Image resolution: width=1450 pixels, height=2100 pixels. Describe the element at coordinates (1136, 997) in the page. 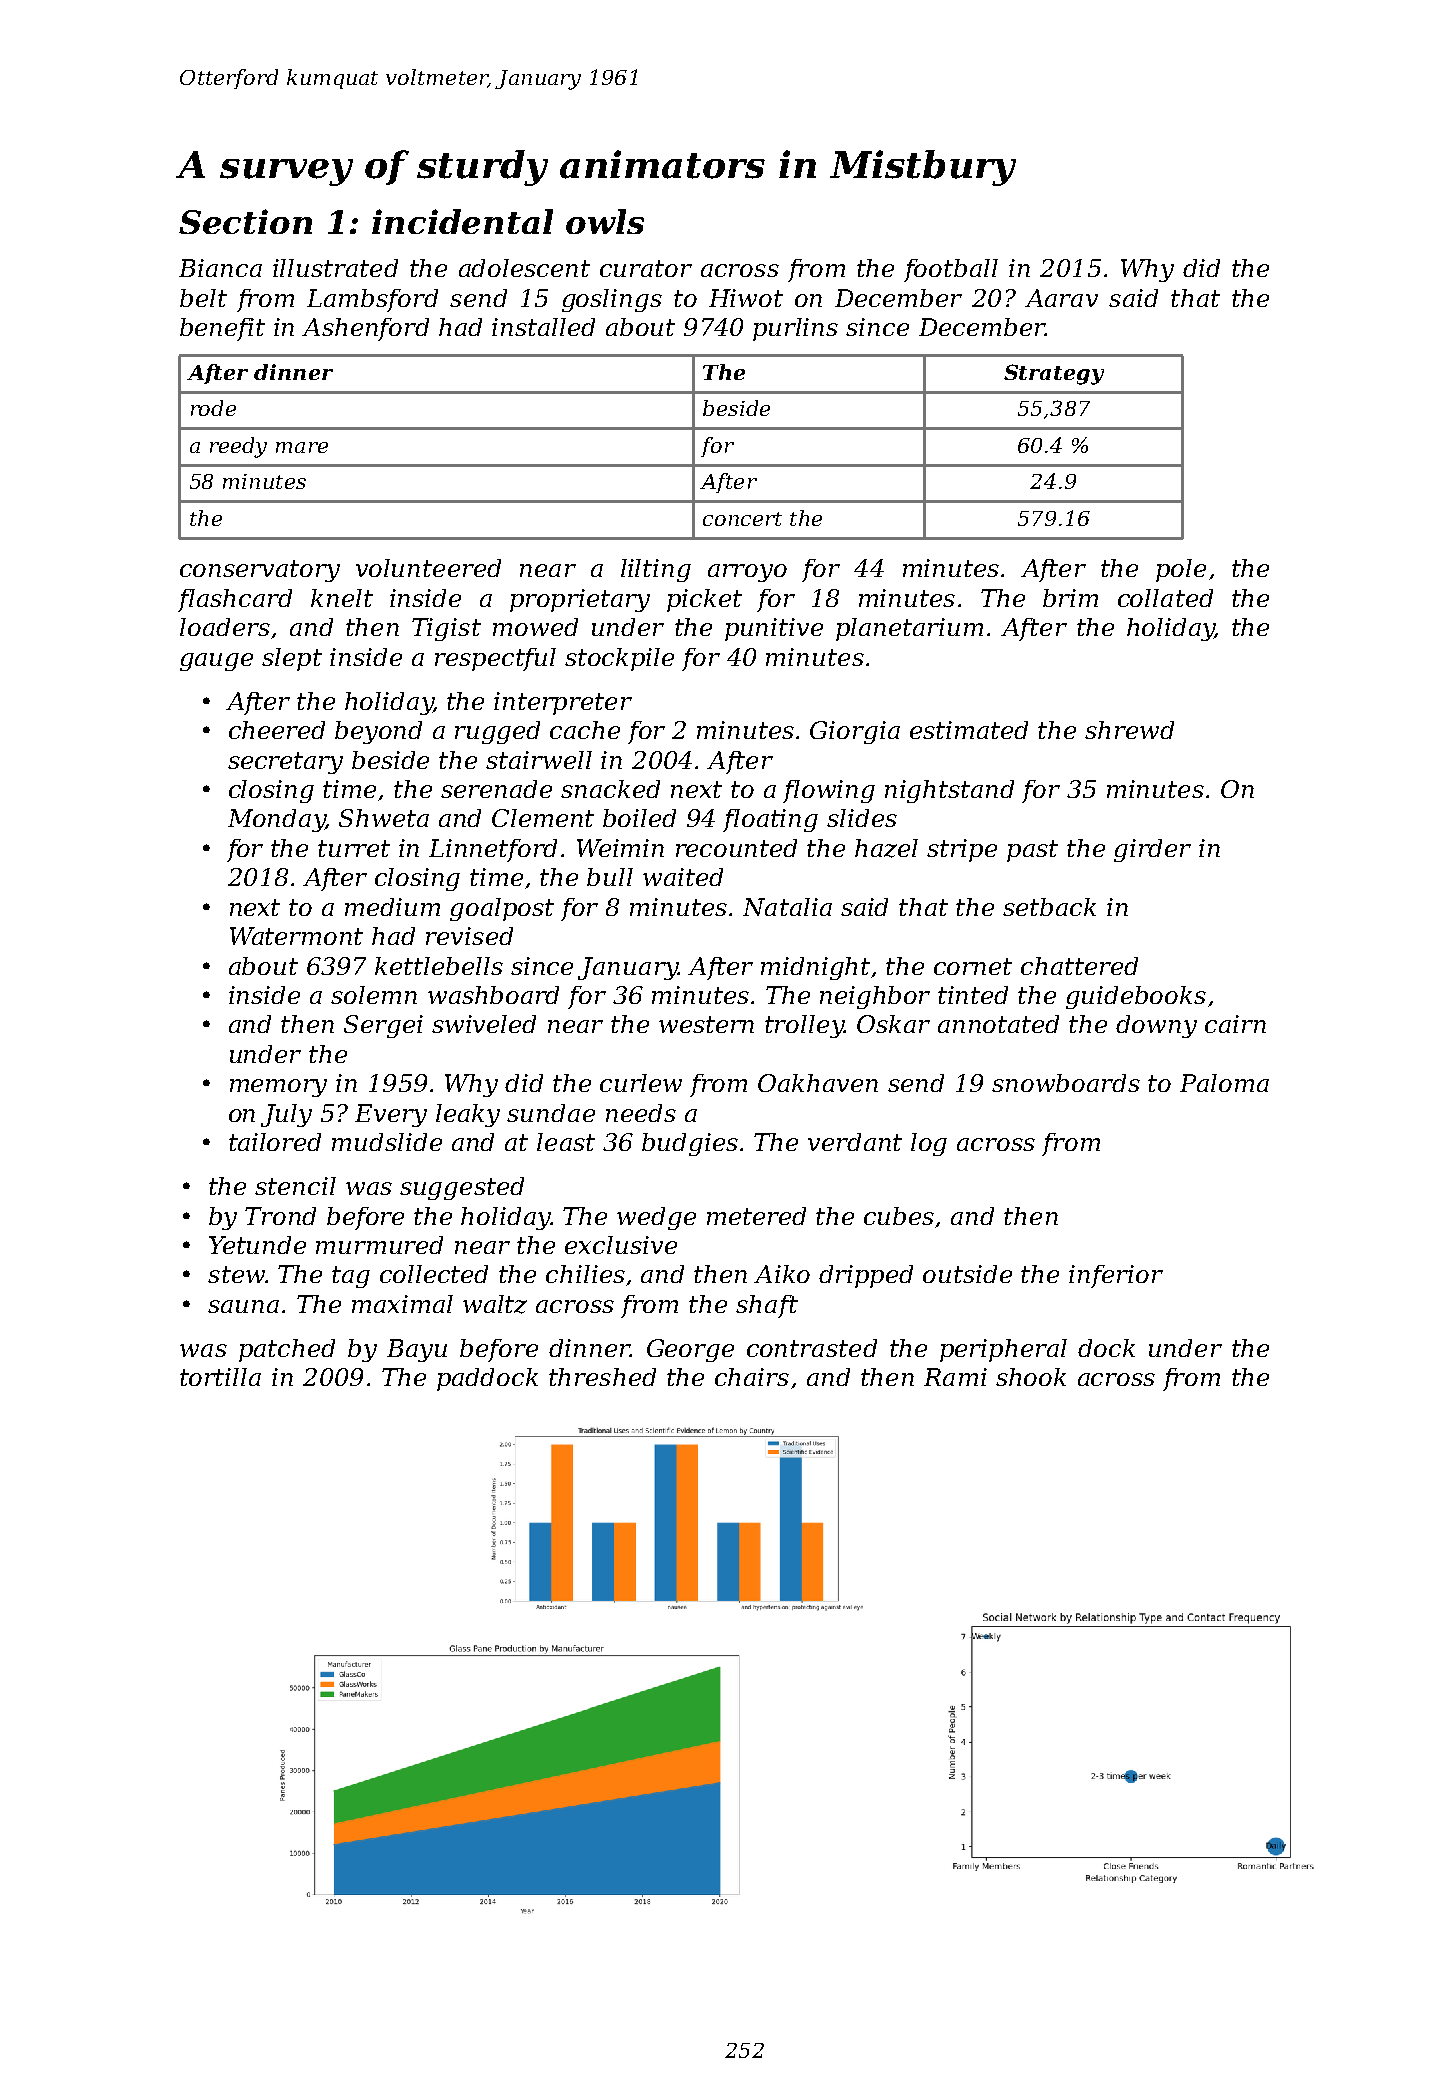

I see `guidebooks` at that location.
